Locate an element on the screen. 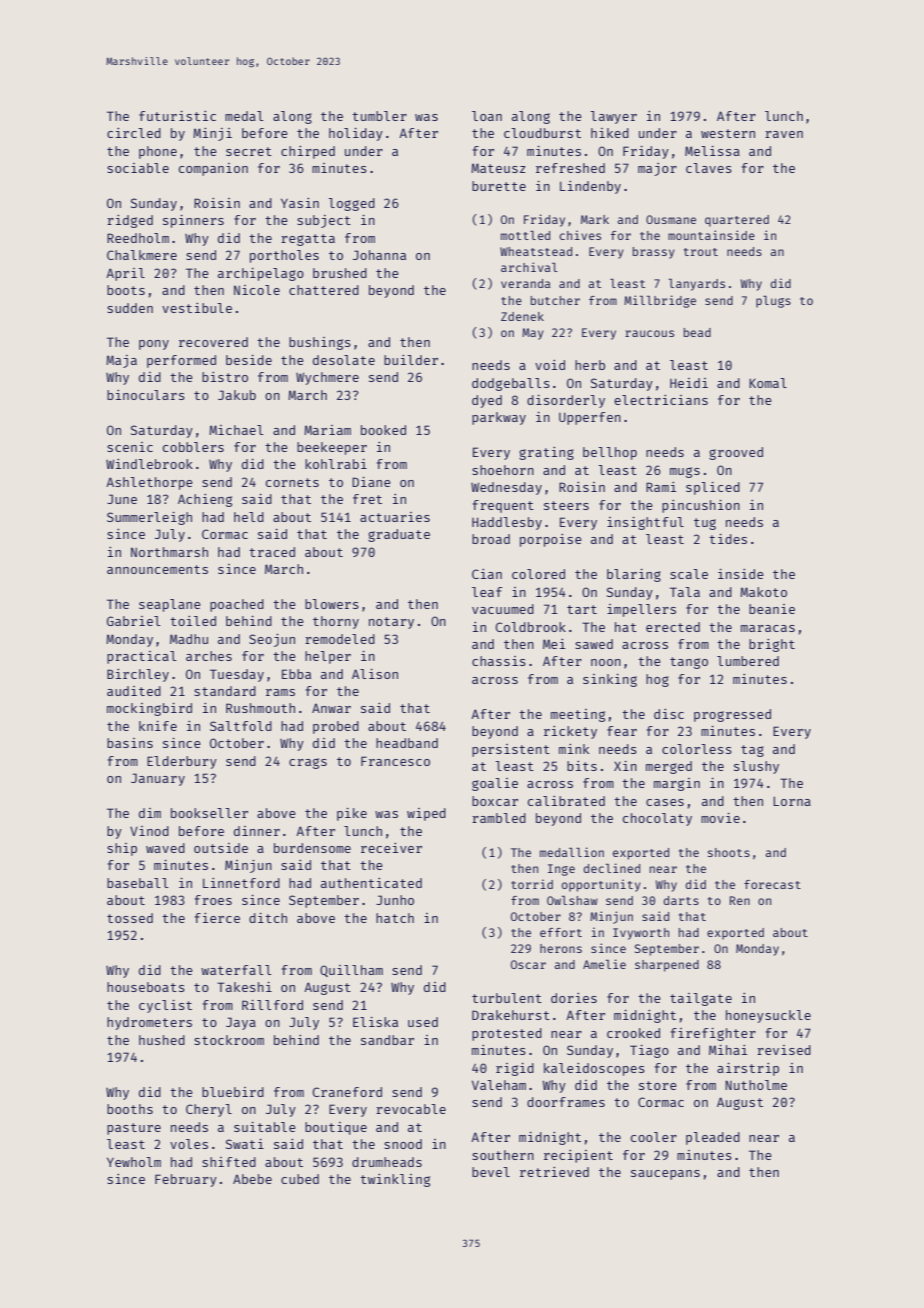  Rushmouth is located at coordinates (260, 708).
